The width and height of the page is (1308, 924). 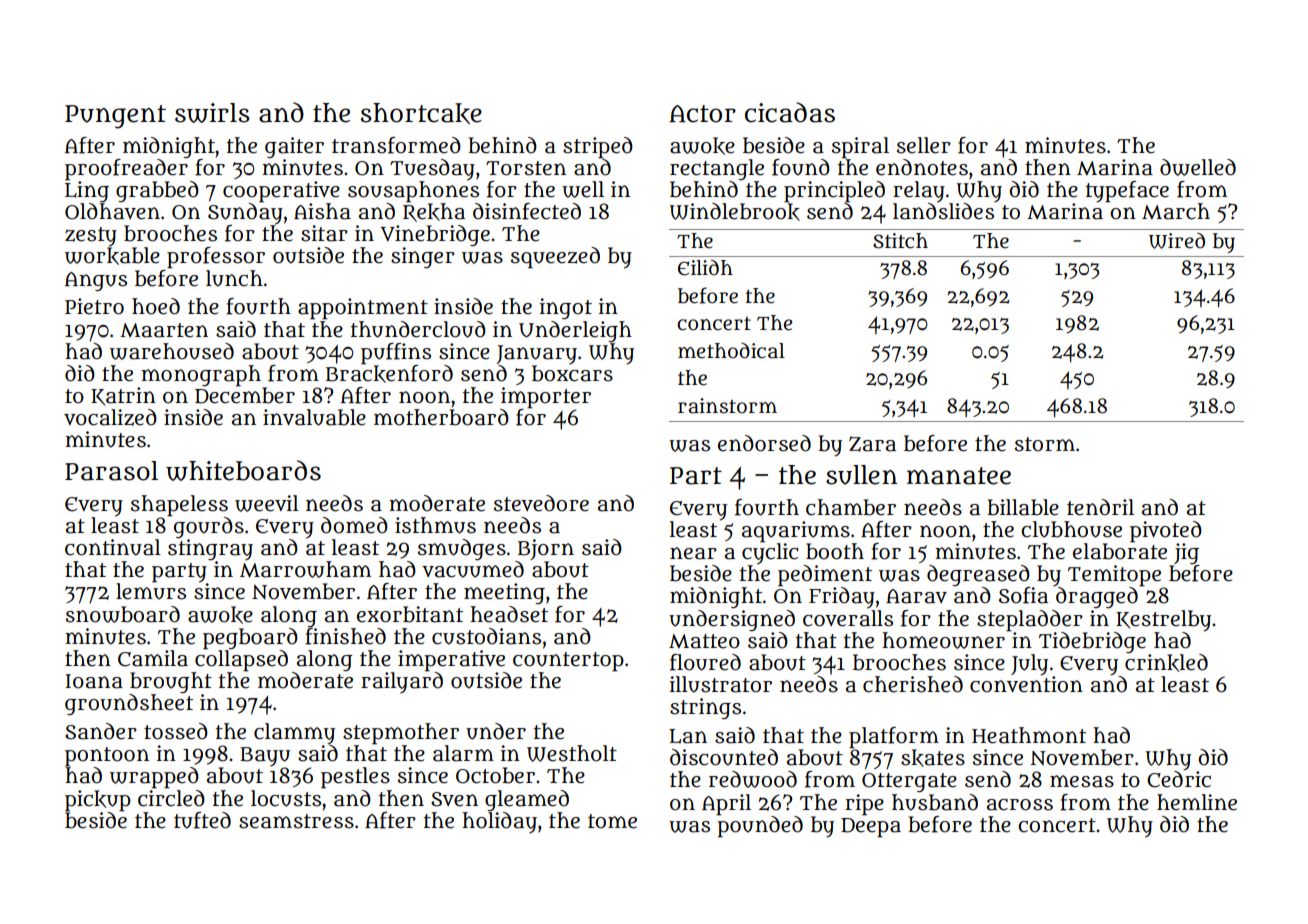 What do you see at coordinates (201, 376) in the page?
I see `monograph` at bounding box center [201, 376].
